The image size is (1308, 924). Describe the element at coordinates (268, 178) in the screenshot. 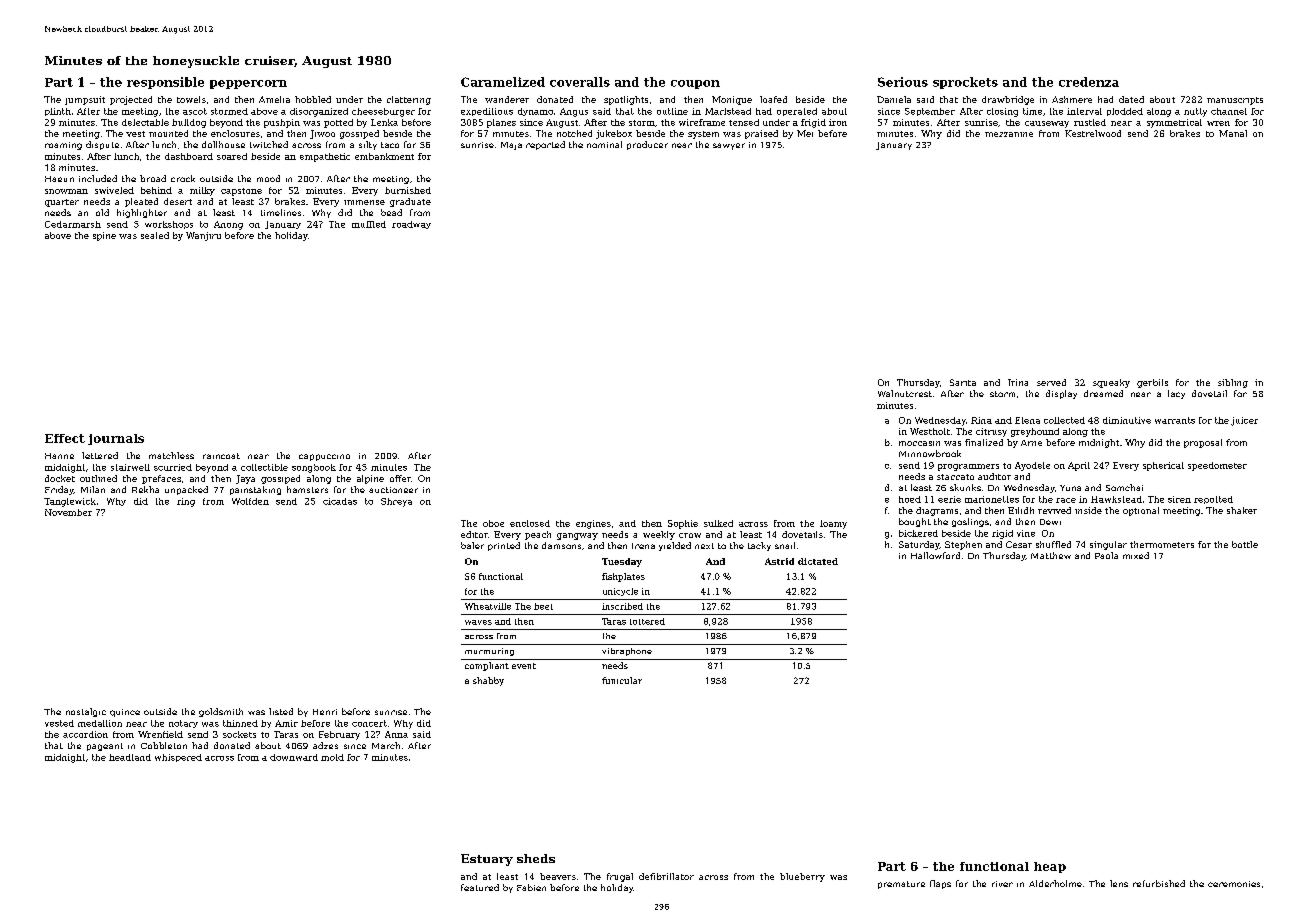

I see `mood` at that location.
